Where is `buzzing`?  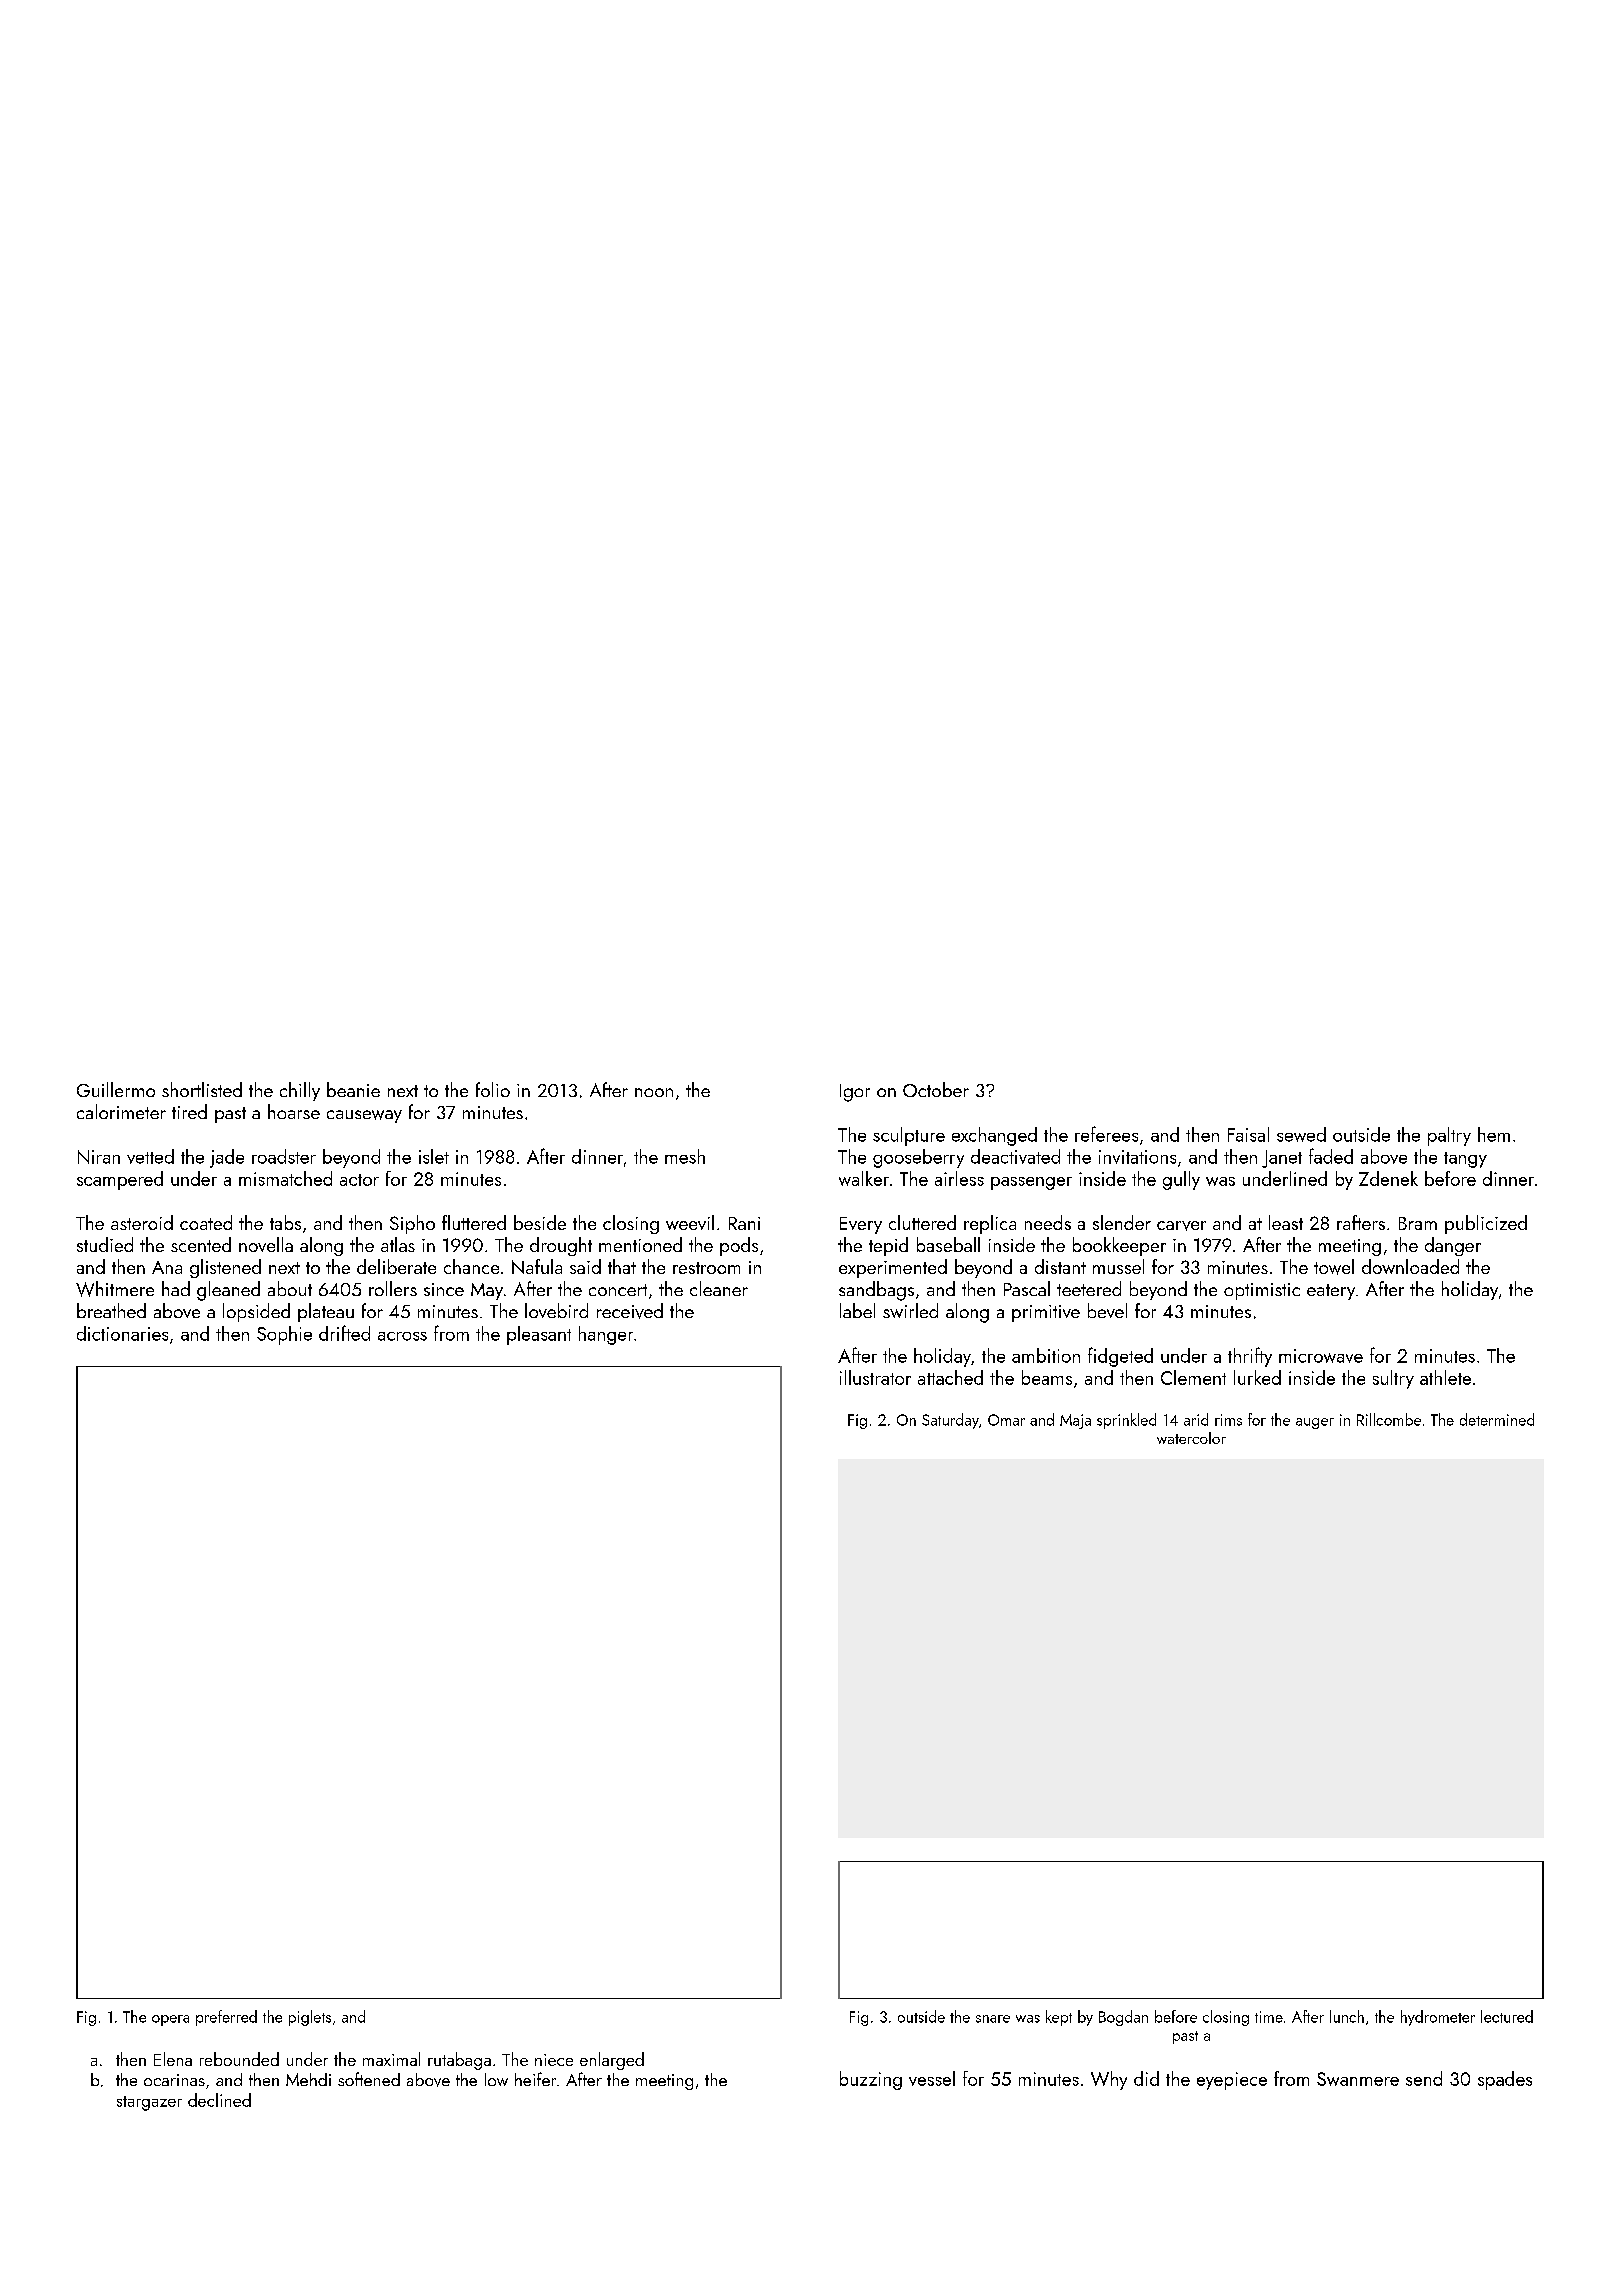
buzzing is located at coordinates (871, 2080).
